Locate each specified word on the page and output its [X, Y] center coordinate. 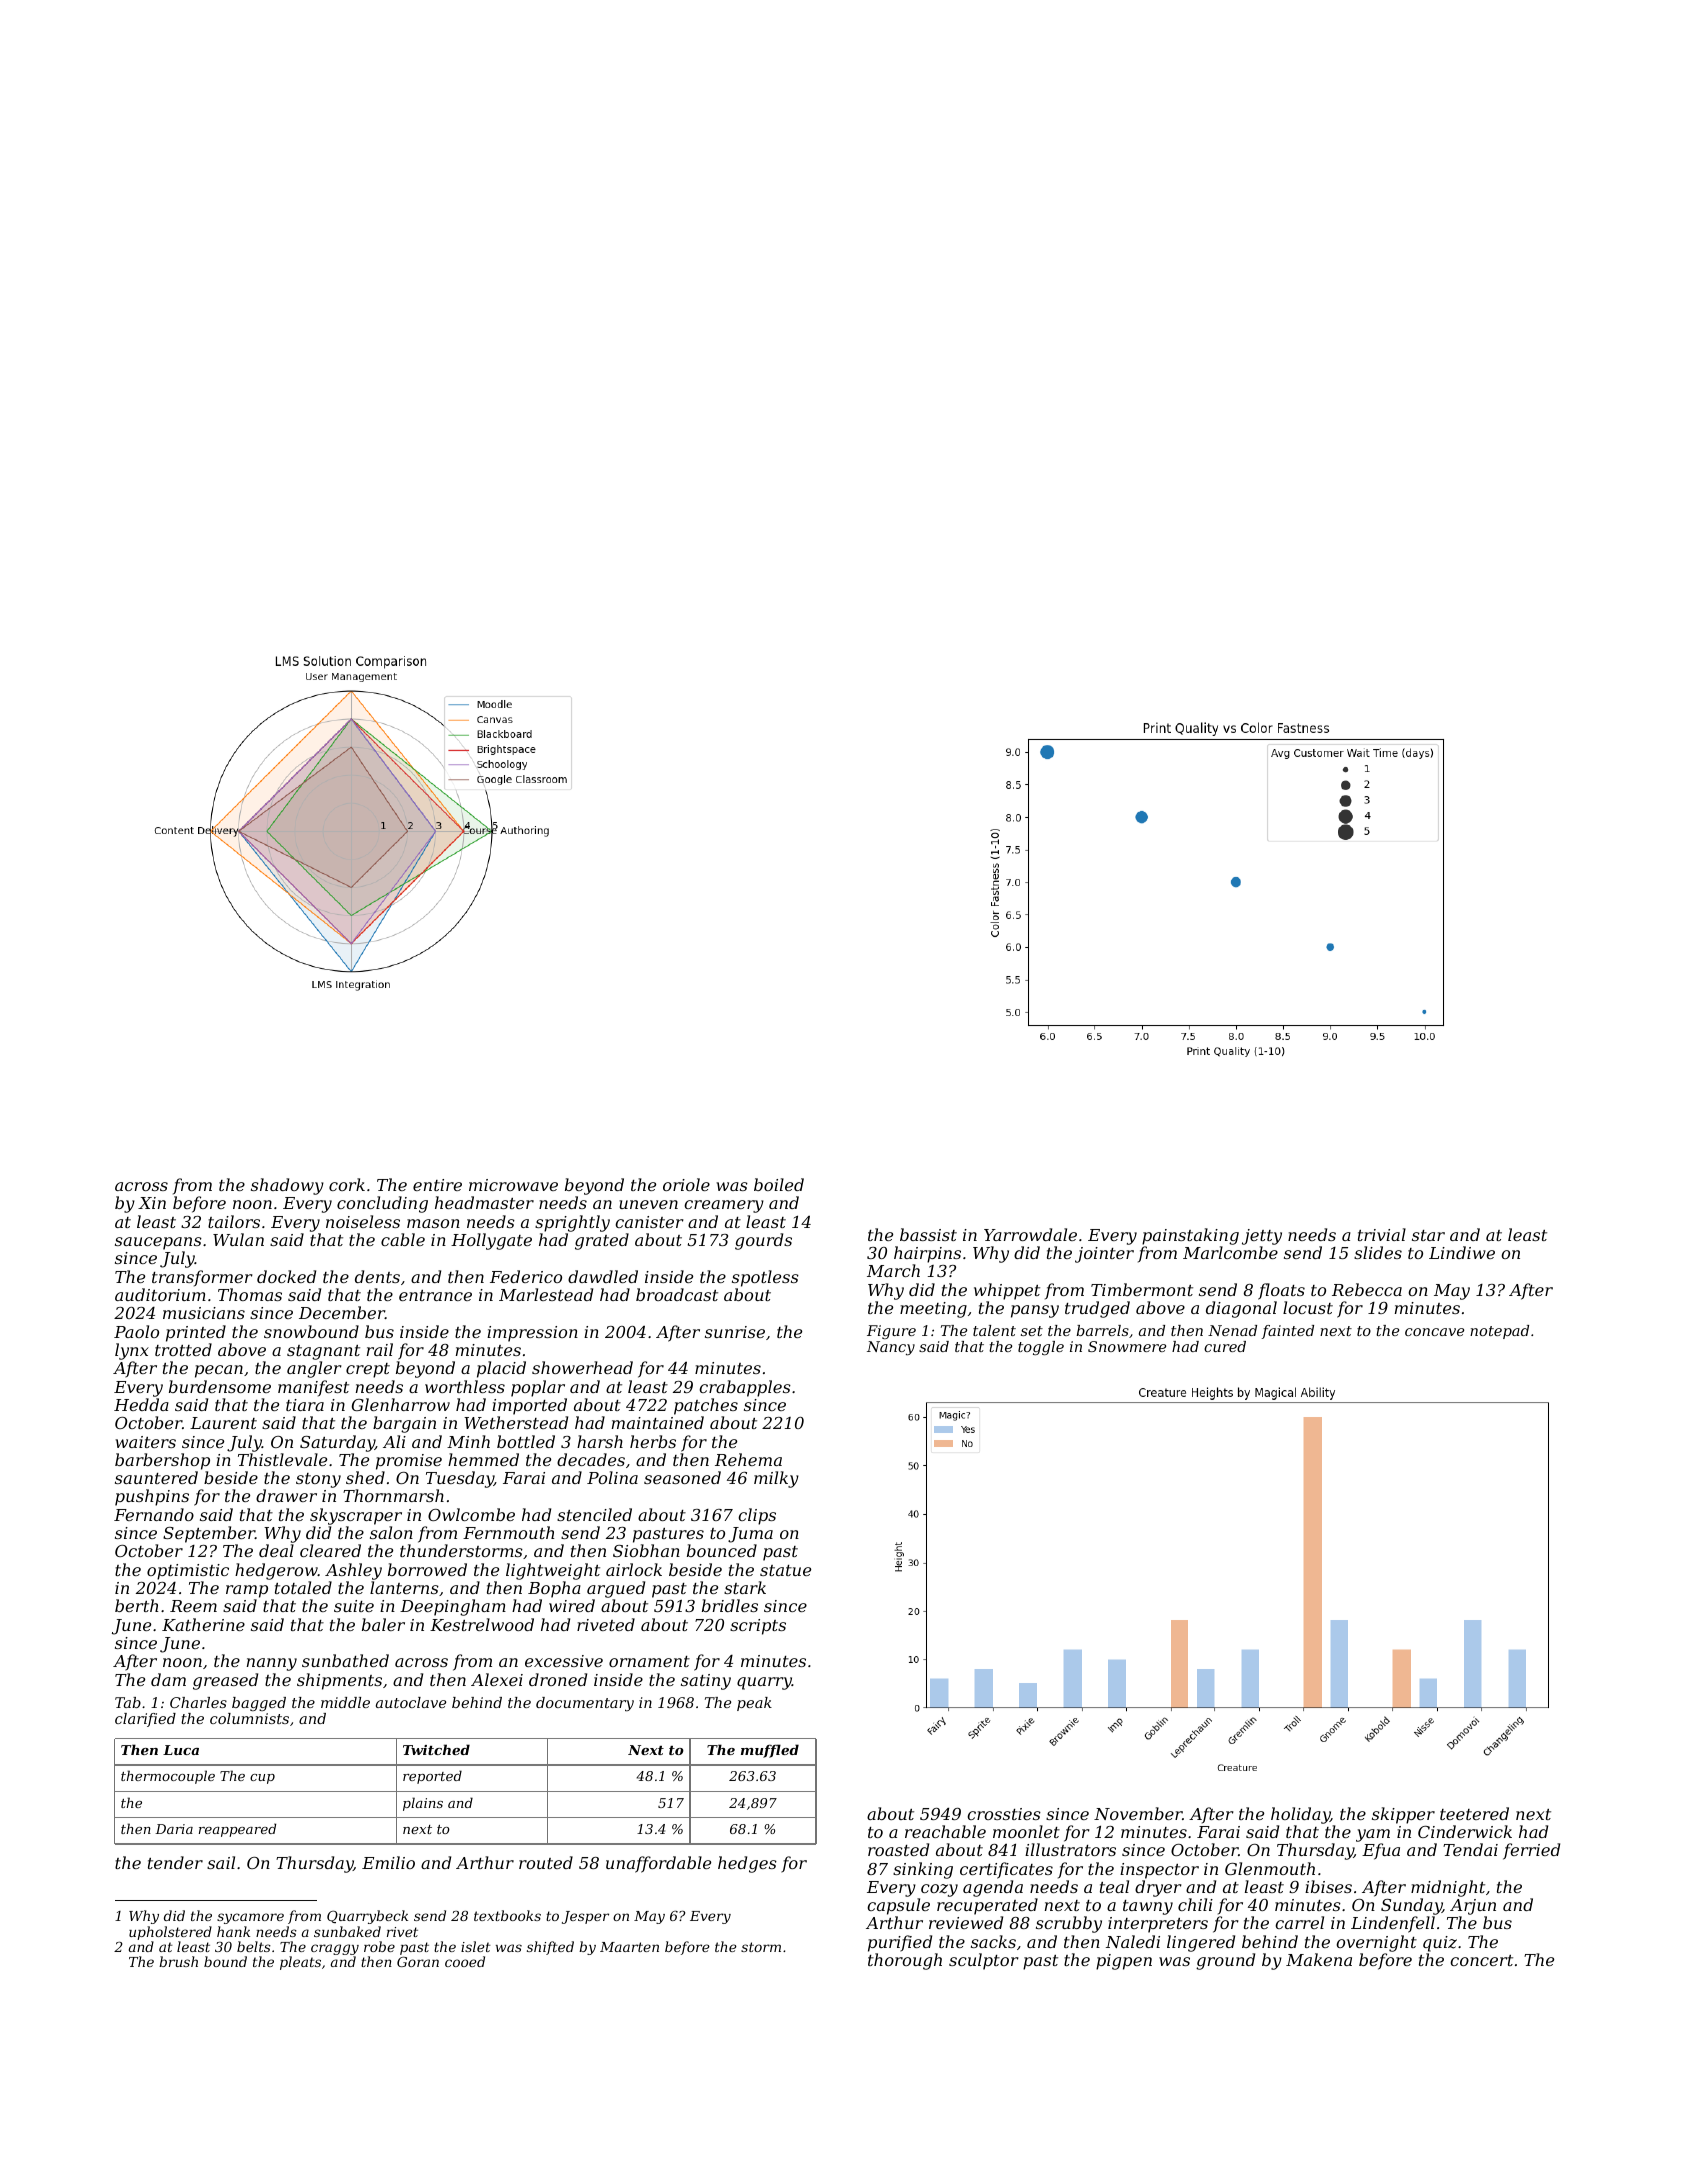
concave [1434, 1332]
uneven [648, 1204]
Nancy [891, 1348]
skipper [1403, 1815]
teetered [1474, 1813]
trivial [1382, 1234]
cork [347, 1184]
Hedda [141, 1404]
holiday [1300, 1815]
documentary [585, 1704]
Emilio [388, 1862]
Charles [198, 1702]
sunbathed [345, 1660]
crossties [1004, 1814]
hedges [747, 1864]
